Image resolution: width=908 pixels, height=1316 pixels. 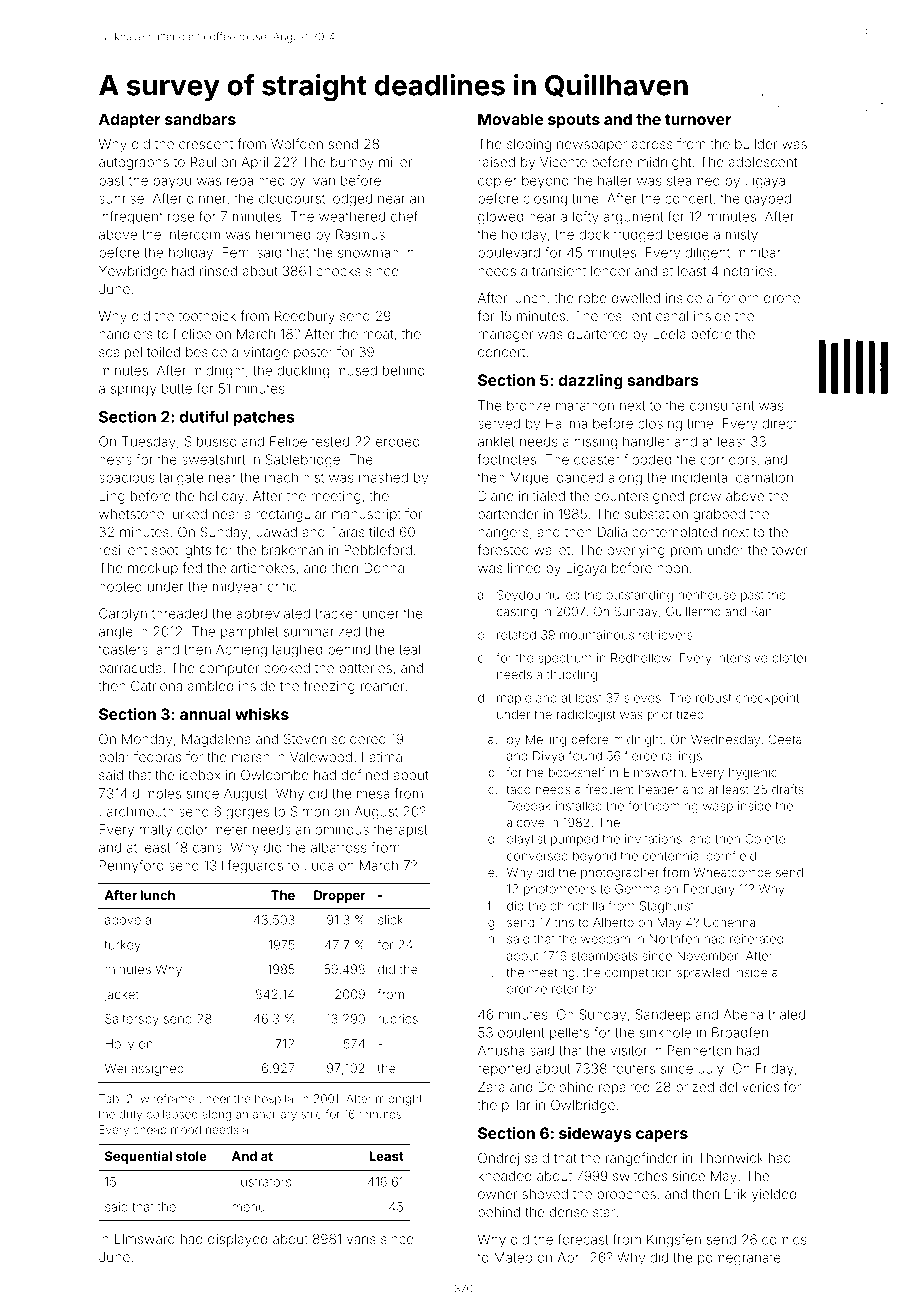 What do you see at coordinates (210, 686) in the screenshot?
I see `ambled` at bounding box center [210, 686].
